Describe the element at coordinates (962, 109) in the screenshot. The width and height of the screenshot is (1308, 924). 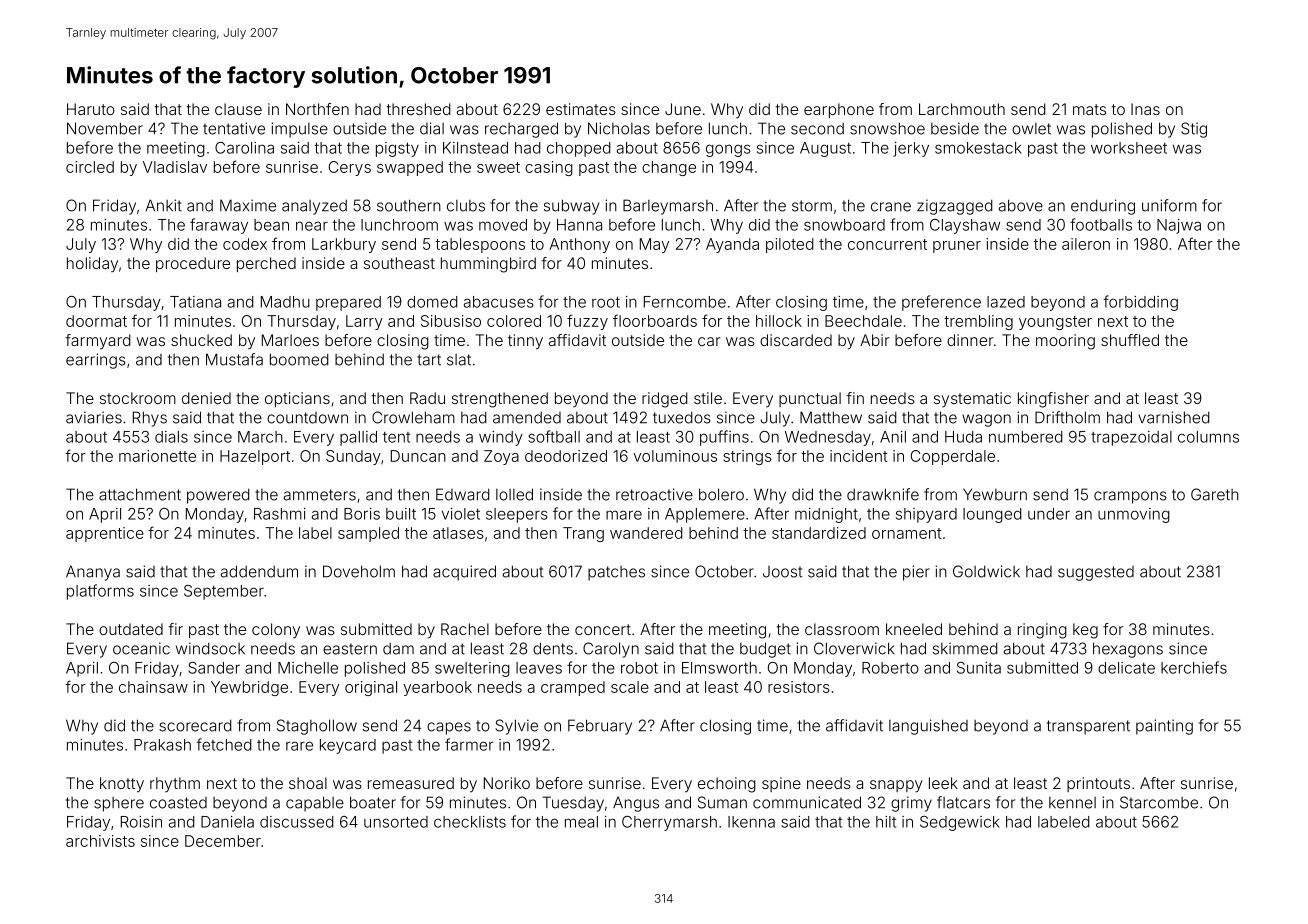
I see `Larchmouth` at that location.
